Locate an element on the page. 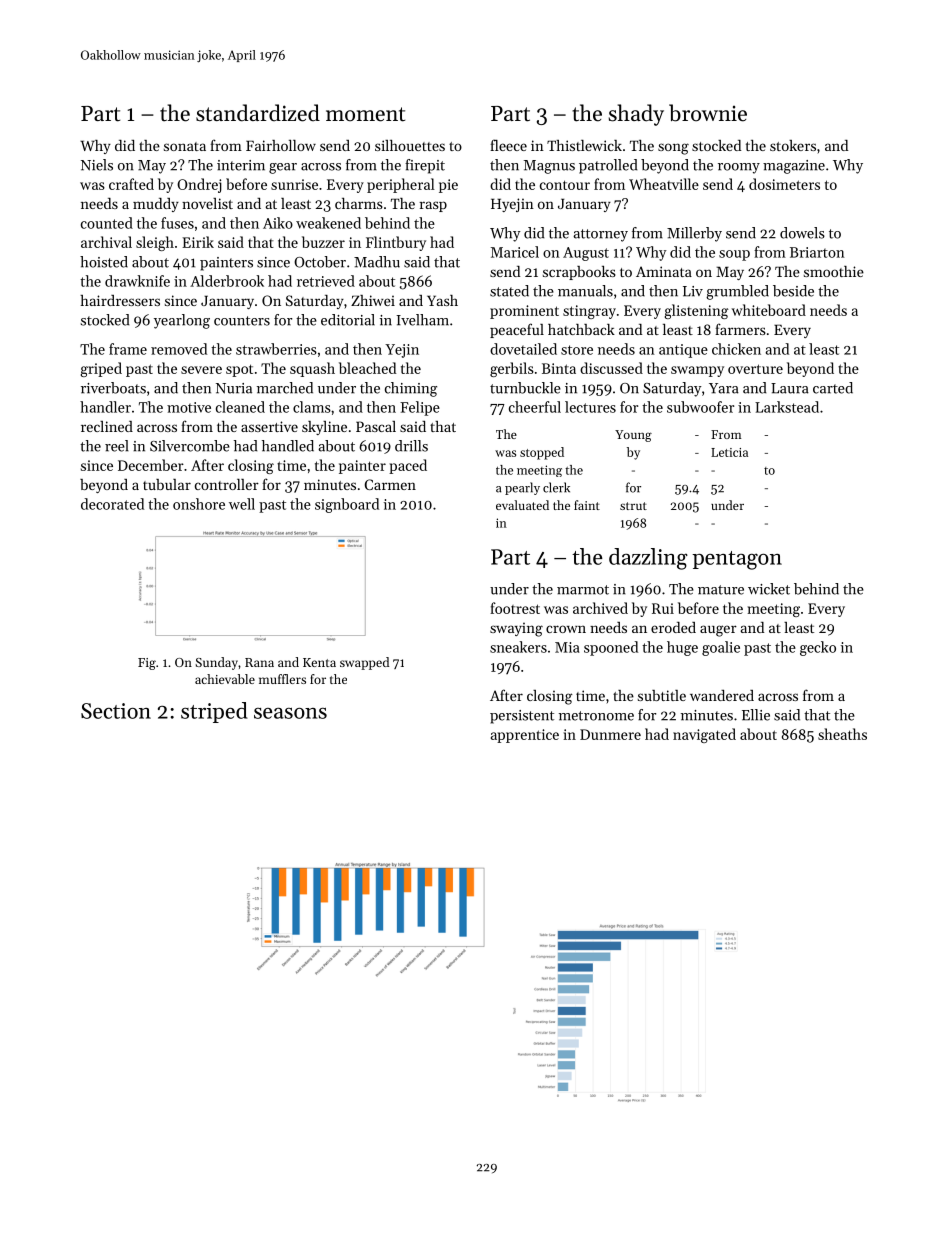 Image resolution: width=952 pixels, height=1233 pixels. magazine is located at coordinates (794, 167).
